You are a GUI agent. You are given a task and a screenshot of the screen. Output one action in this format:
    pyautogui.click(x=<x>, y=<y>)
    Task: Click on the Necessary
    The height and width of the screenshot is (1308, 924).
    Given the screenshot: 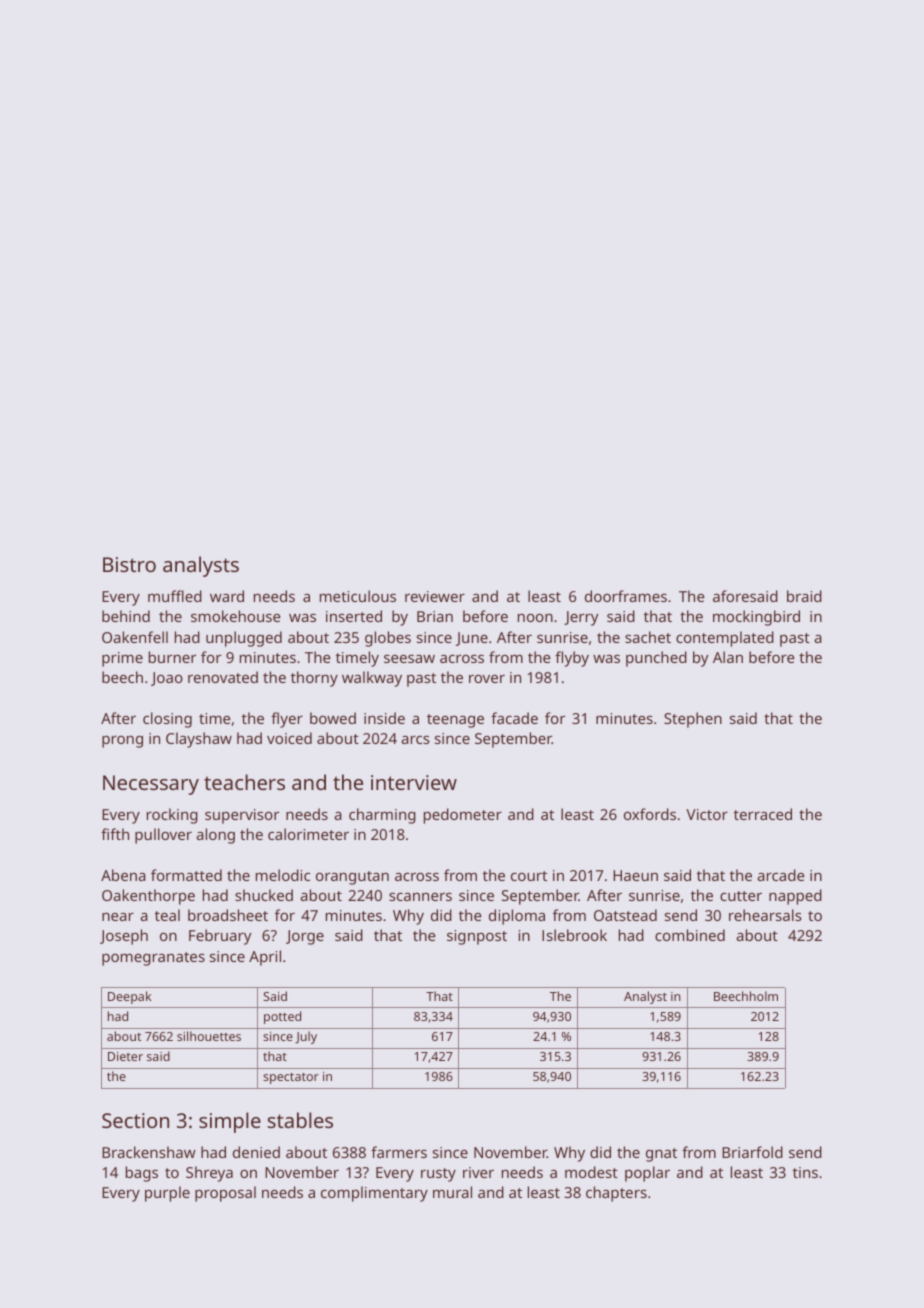 What is the action you would take?
    pyautogui.click(x=151, y=785)
